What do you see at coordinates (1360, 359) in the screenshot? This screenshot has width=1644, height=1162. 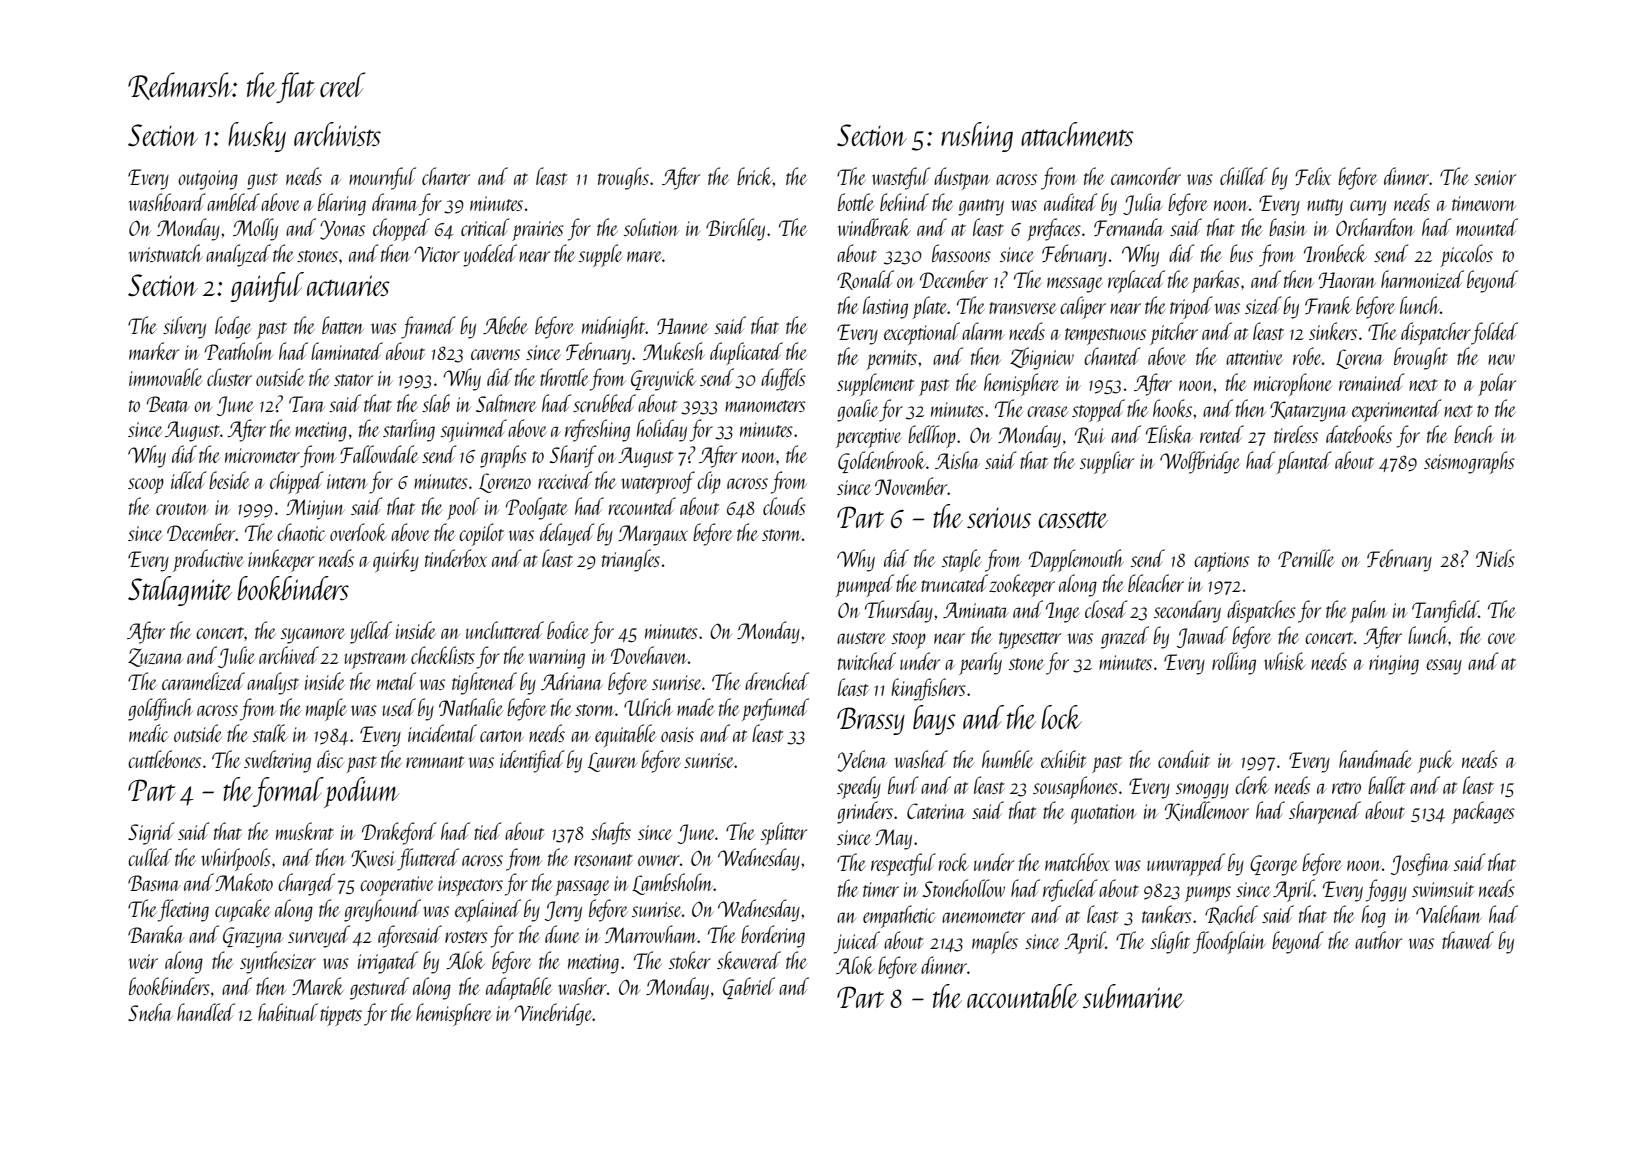 I see `Lorena` at bounding box center [1360, 359].
